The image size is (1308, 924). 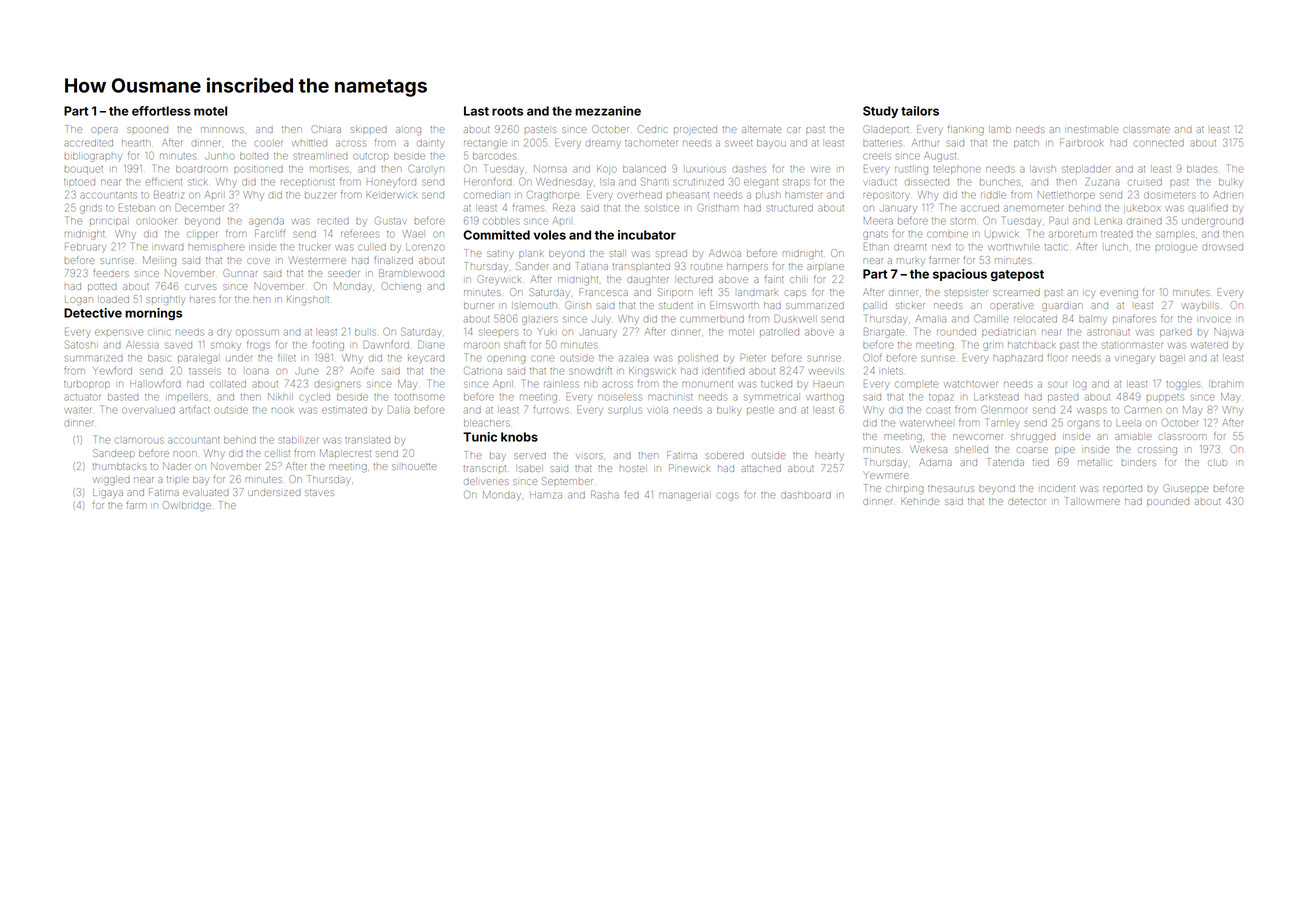 What do you see at coordinates (112, 371) in the page?
I see `Yewford` at bounding box center [112, 371].
